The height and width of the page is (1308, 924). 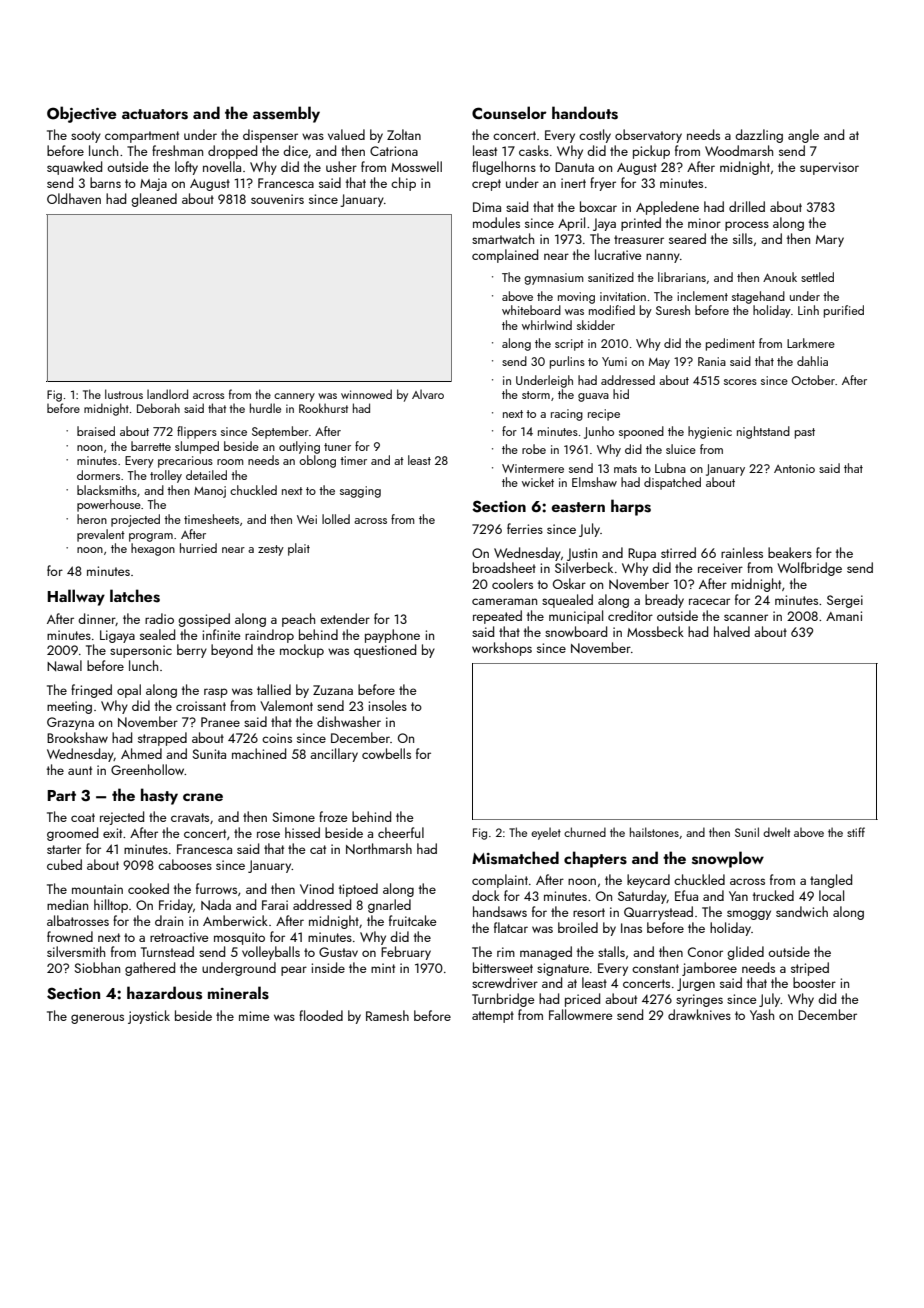 I want to click on cowbells, so click(x=386, y=753).
